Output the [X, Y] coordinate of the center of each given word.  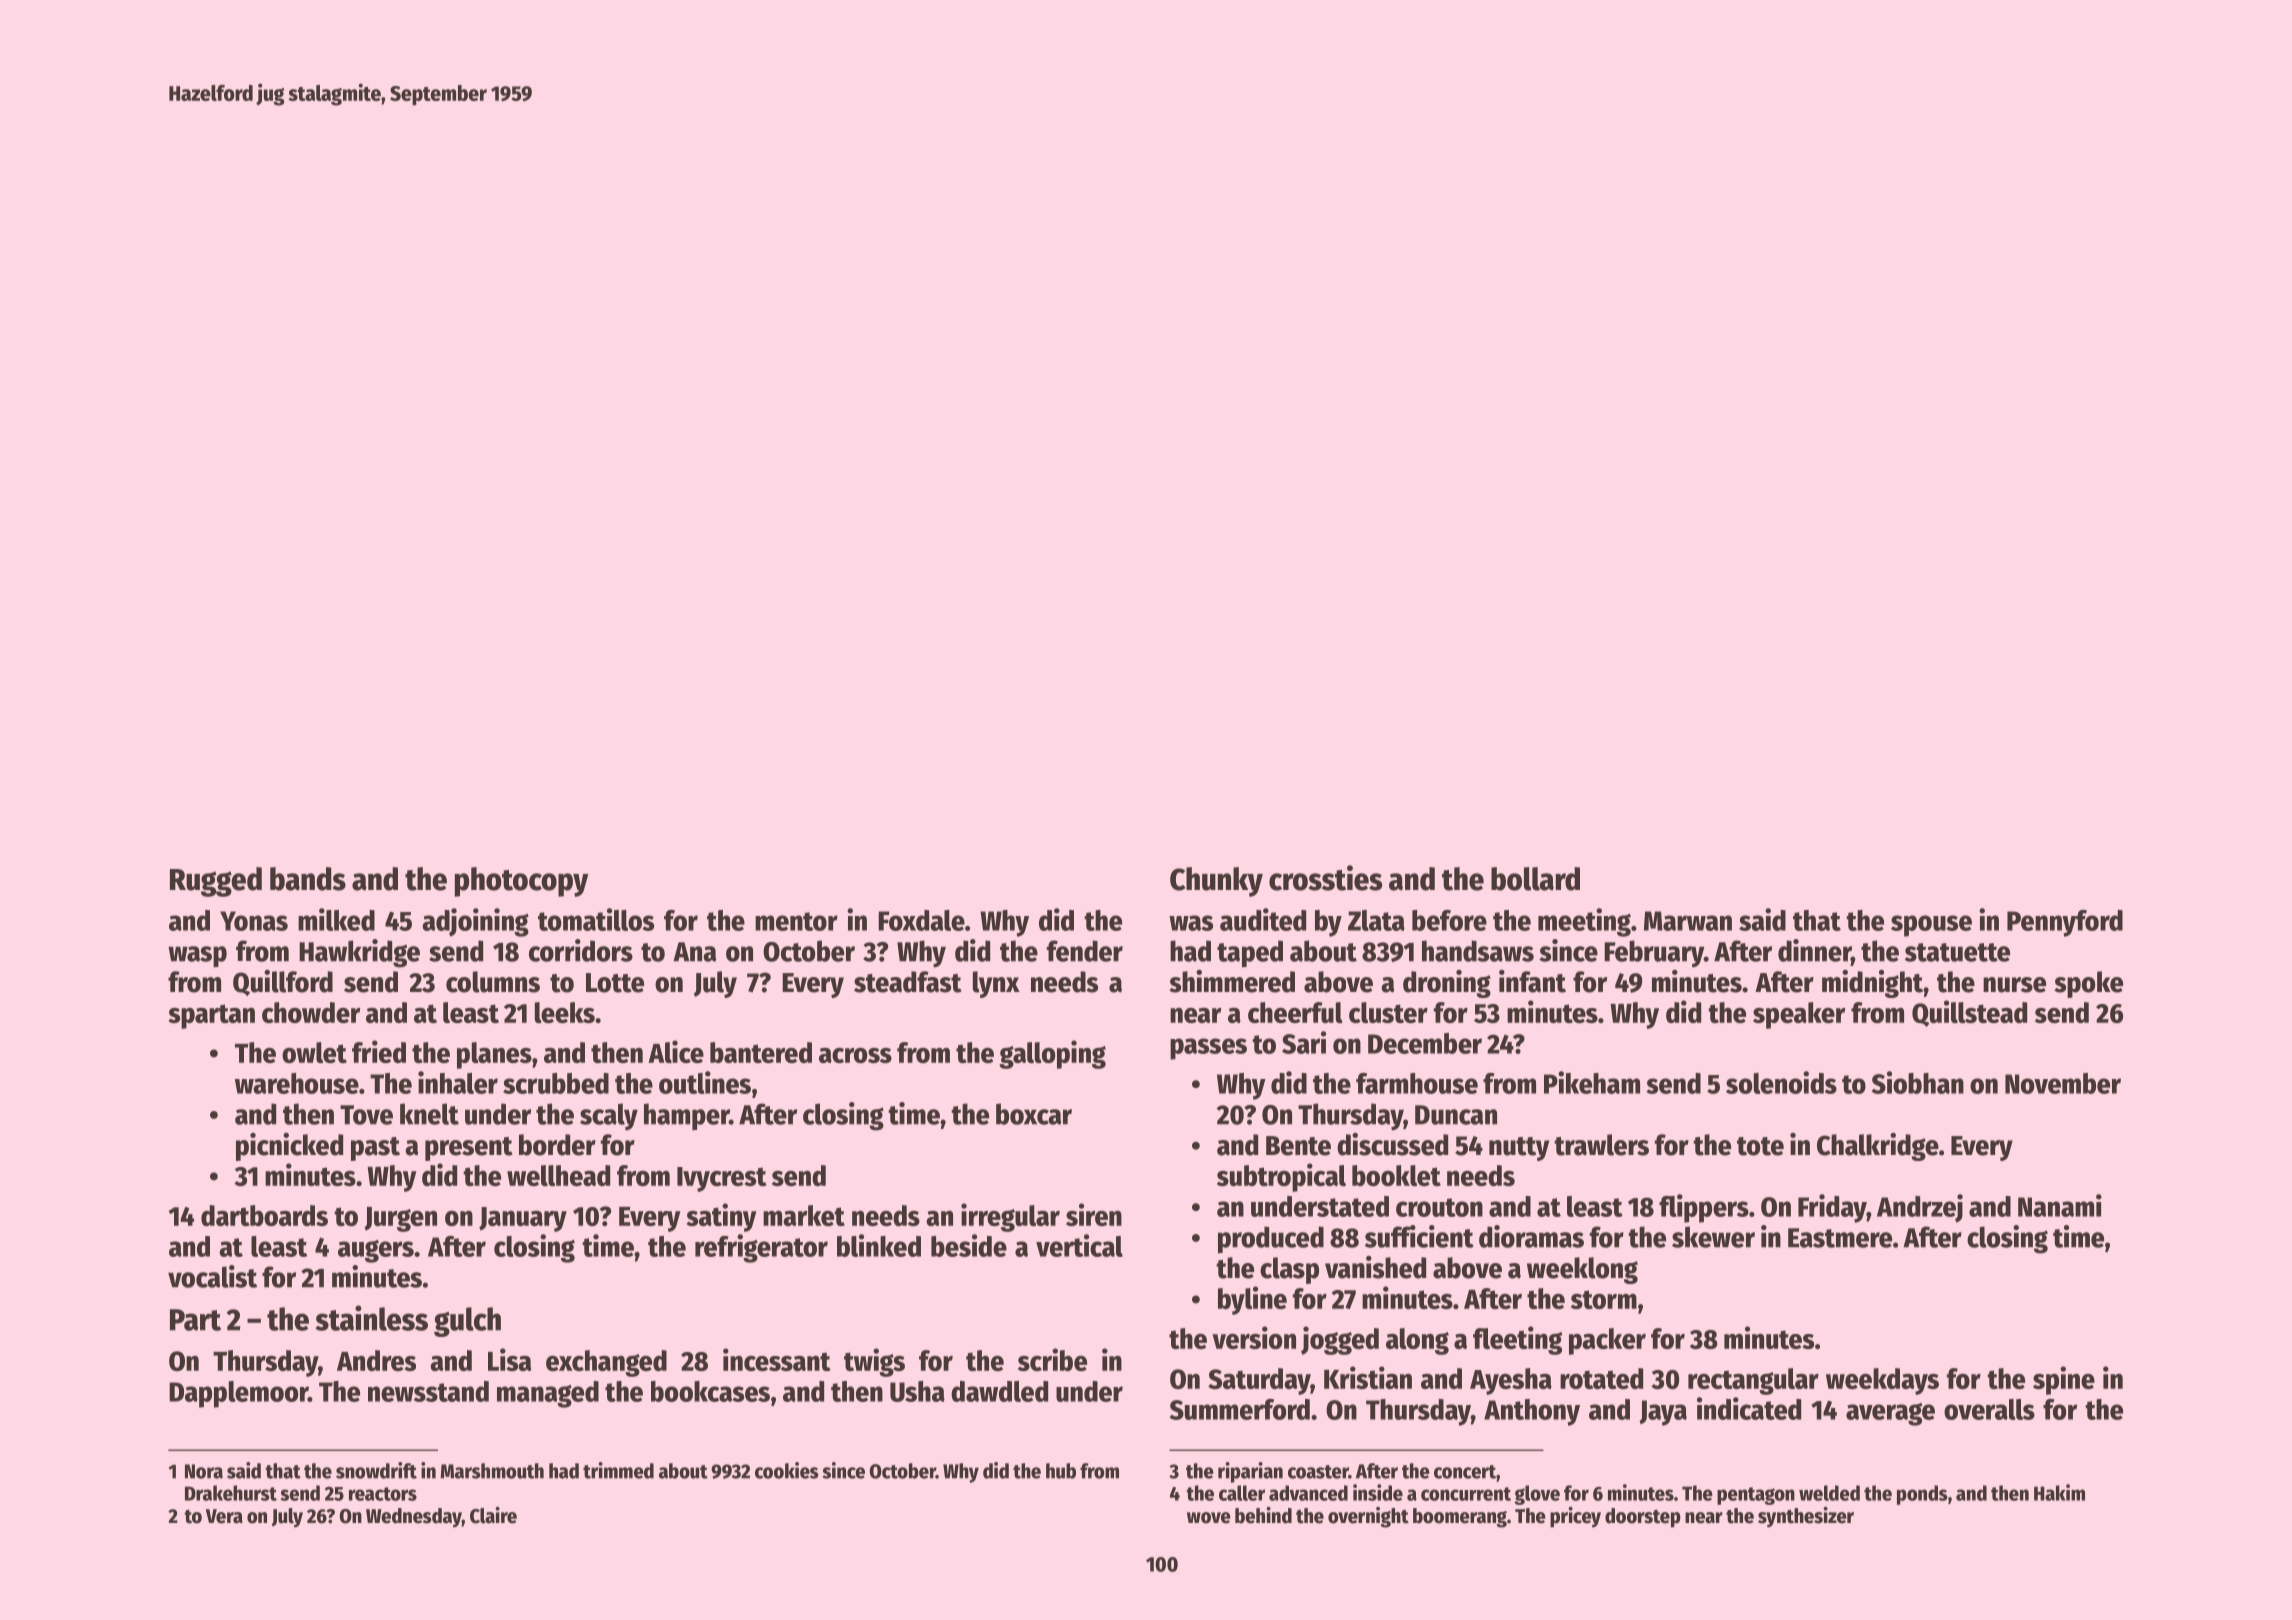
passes [1208, 1049]
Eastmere [1840, 1238]
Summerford [1240, 1409]
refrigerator [761, 1248]
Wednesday [414, 1518]
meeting [1584, 922]
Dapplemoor [238, 1394]
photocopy [522, 882]
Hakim [2059, 1492]
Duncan [1456, 1115]
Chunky [1216, 882]
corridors [581, 950]
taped [1250, 954]
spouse [1931, 926]
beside [969, 1245]
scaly [609, 1117]
